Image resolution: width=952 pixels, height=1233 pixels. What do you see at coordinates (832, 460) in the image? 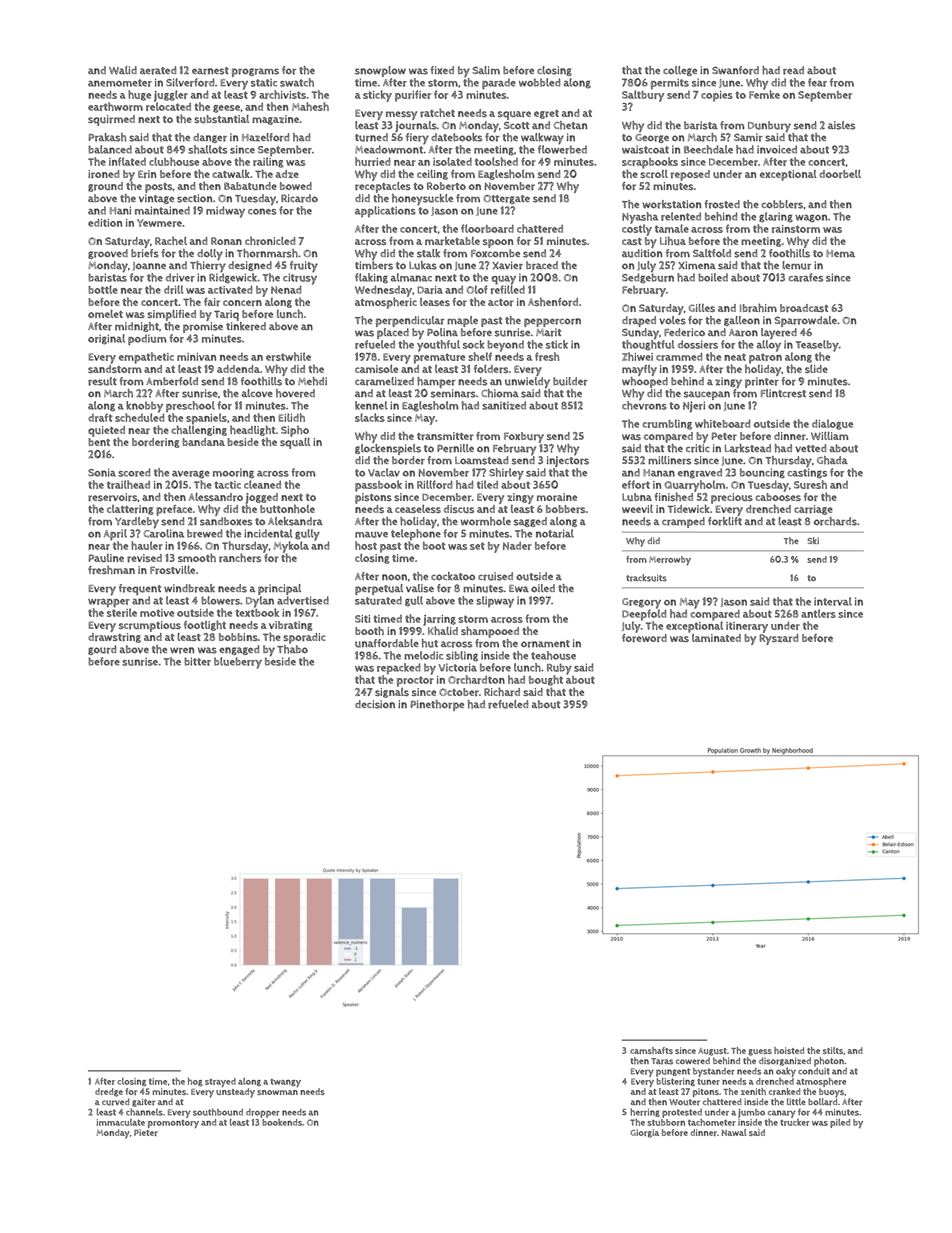
I see `Ghada` at bounding box center [832, 460].
